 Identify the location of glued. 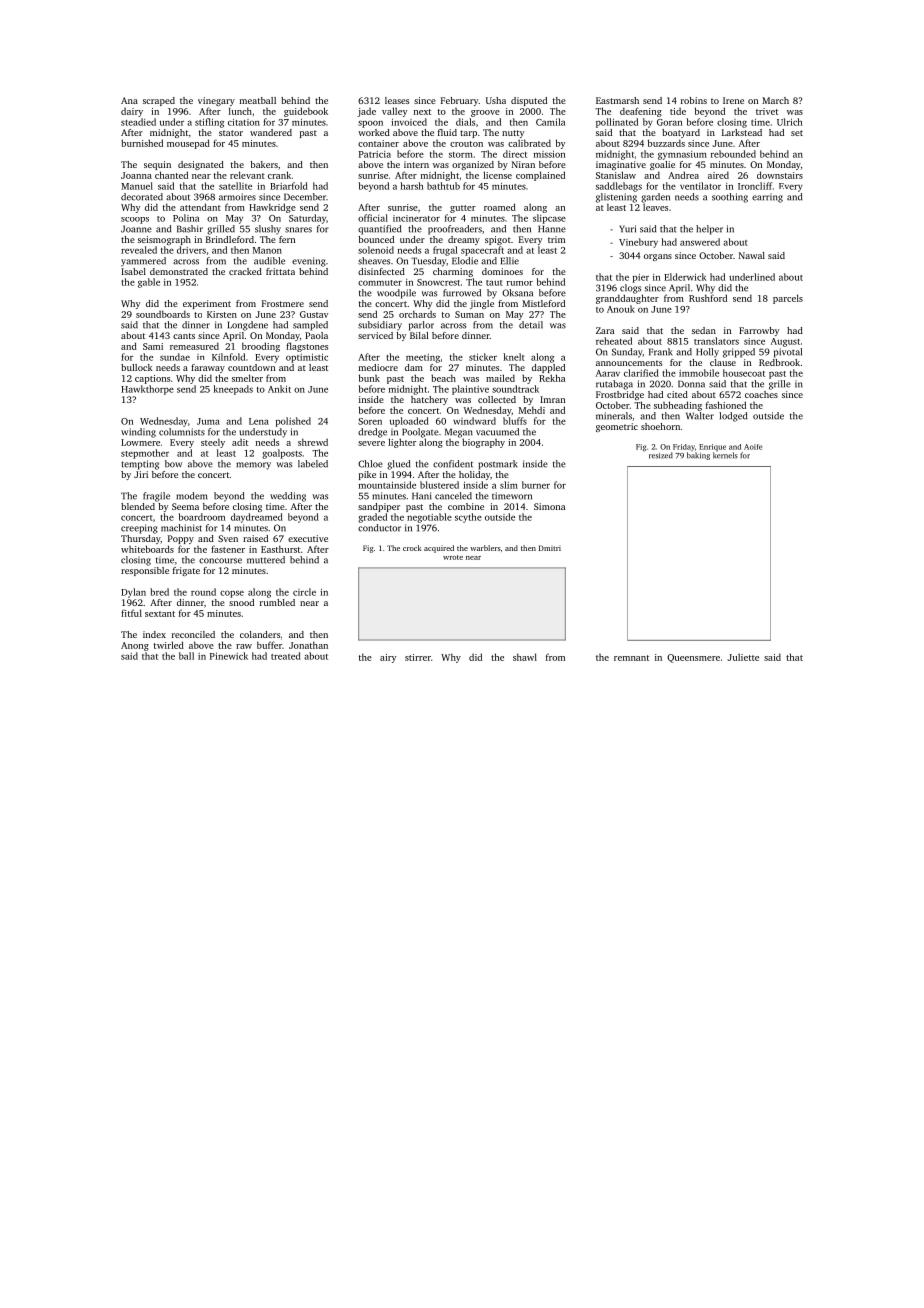
(398, 465).
